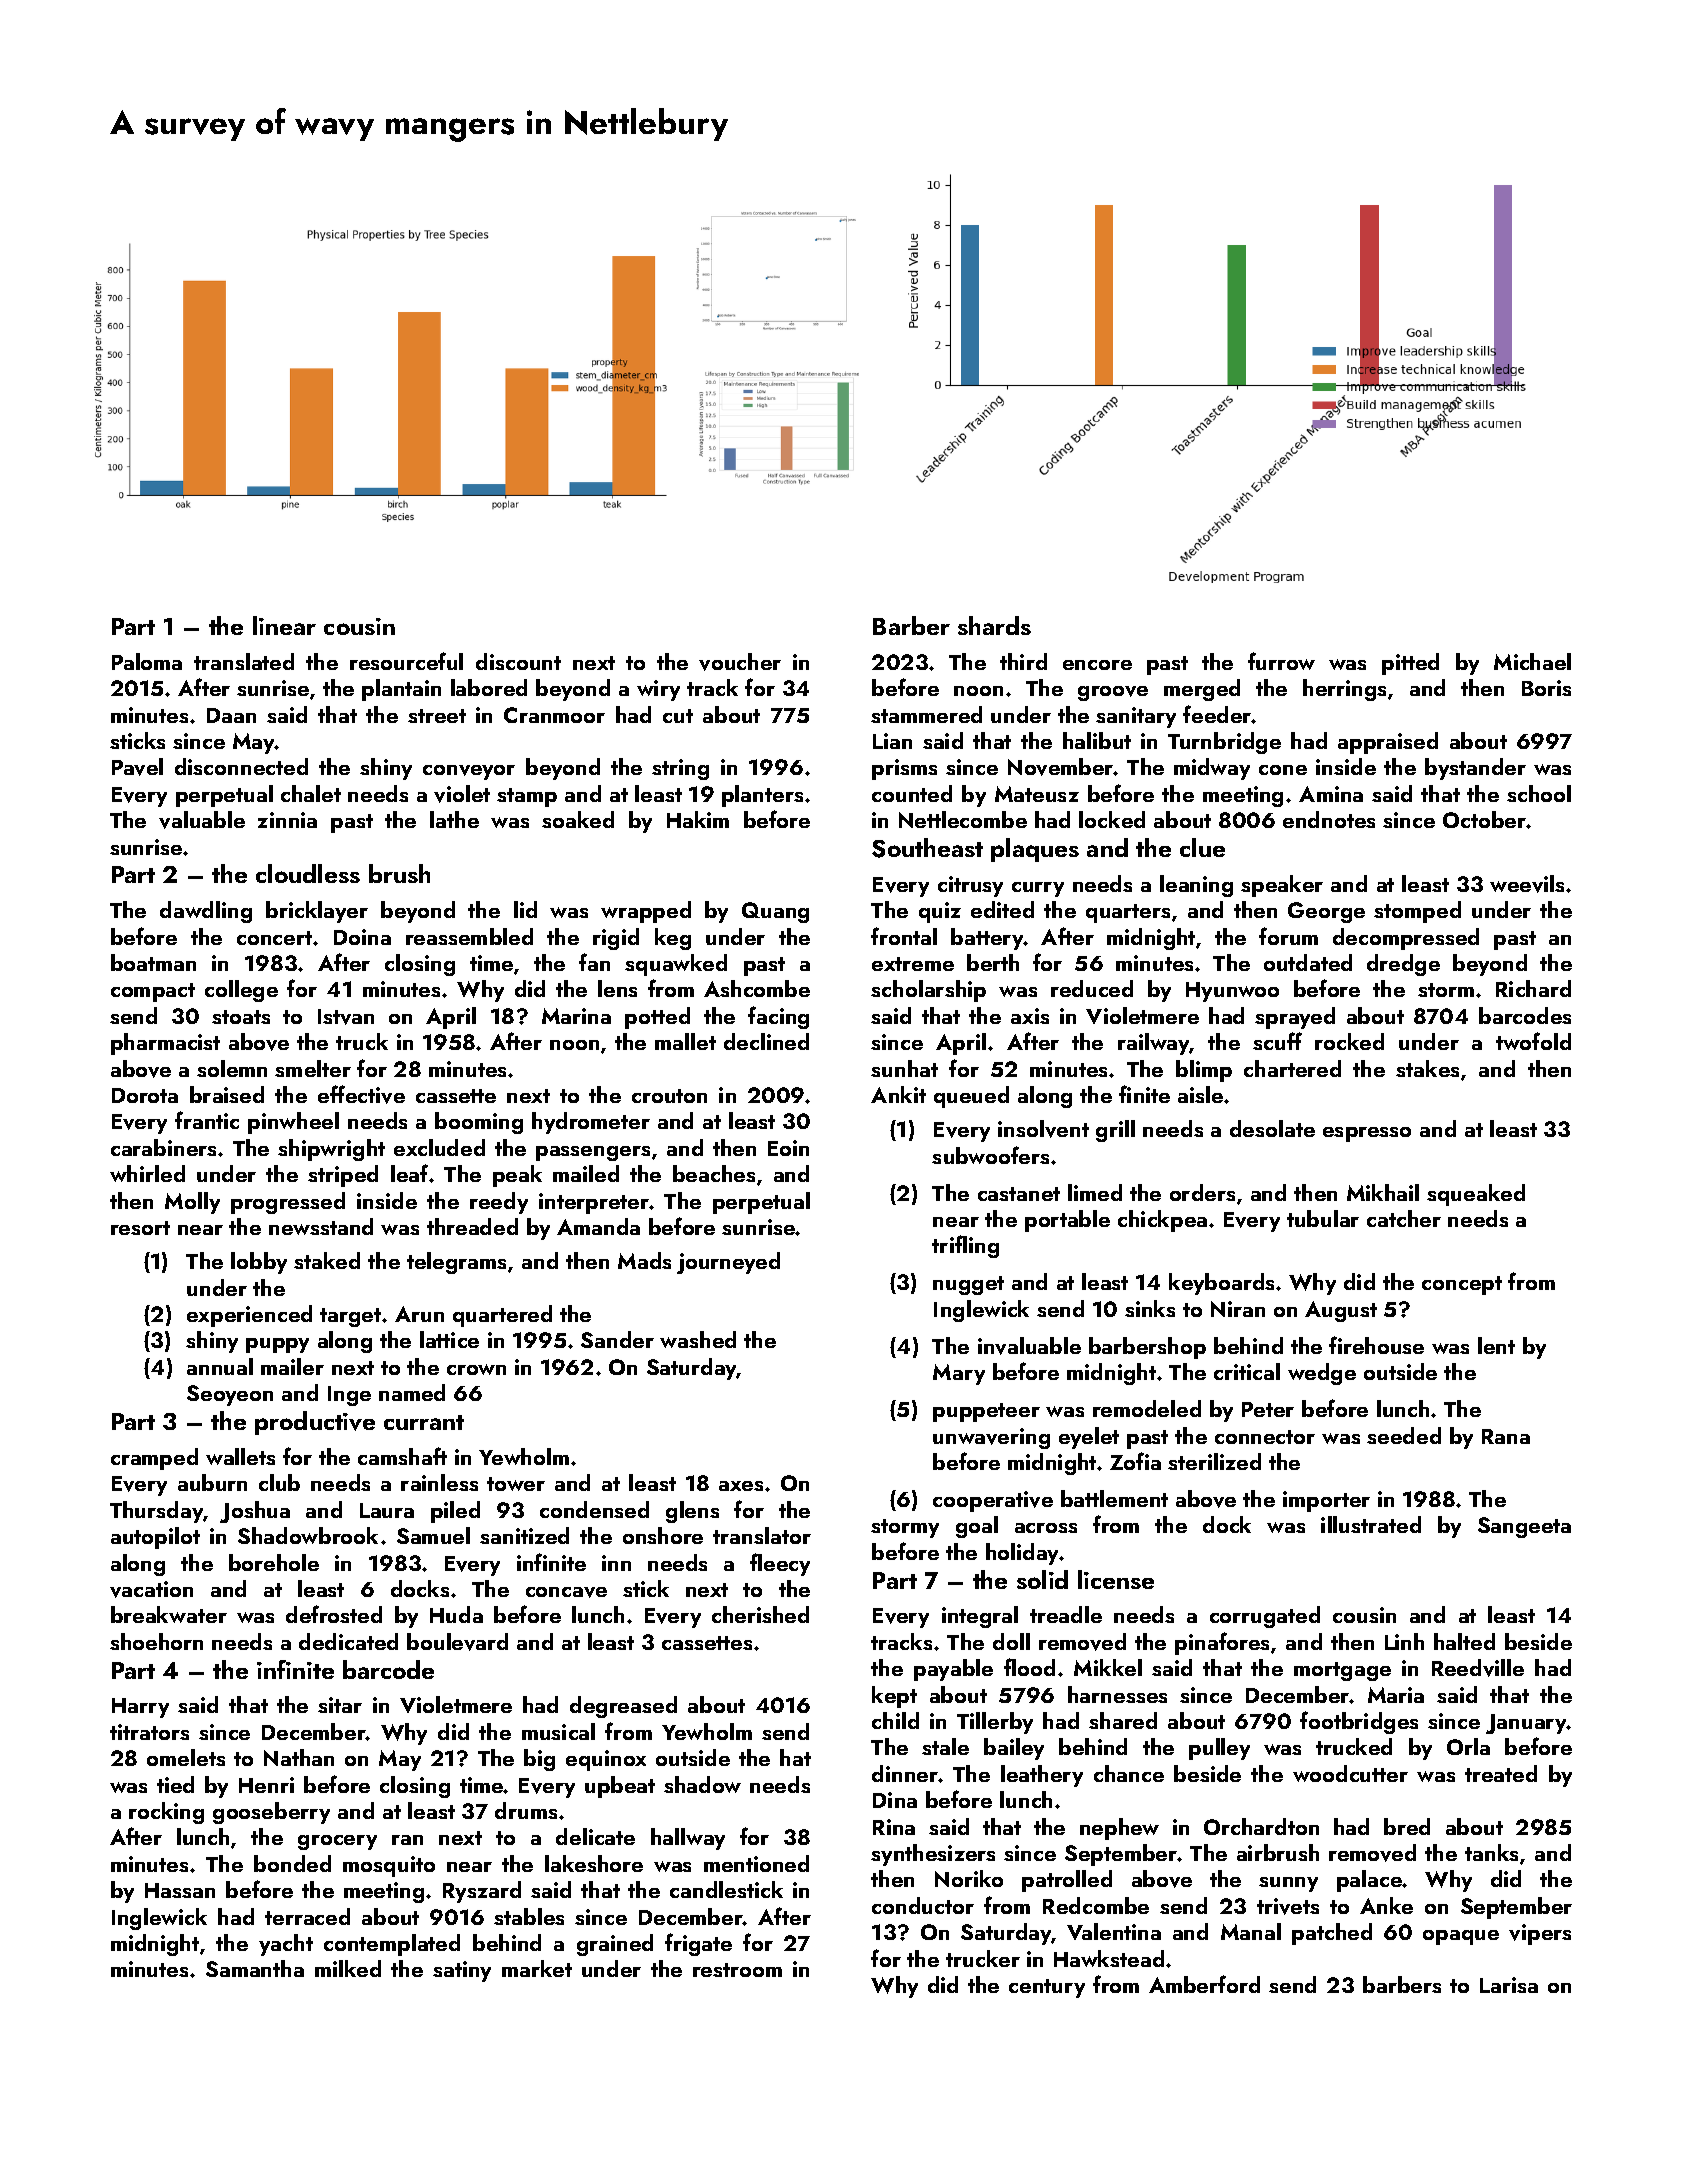  Describe the element at coordinates (231, 715) in the screenshot. I see `Daan` at that location.
